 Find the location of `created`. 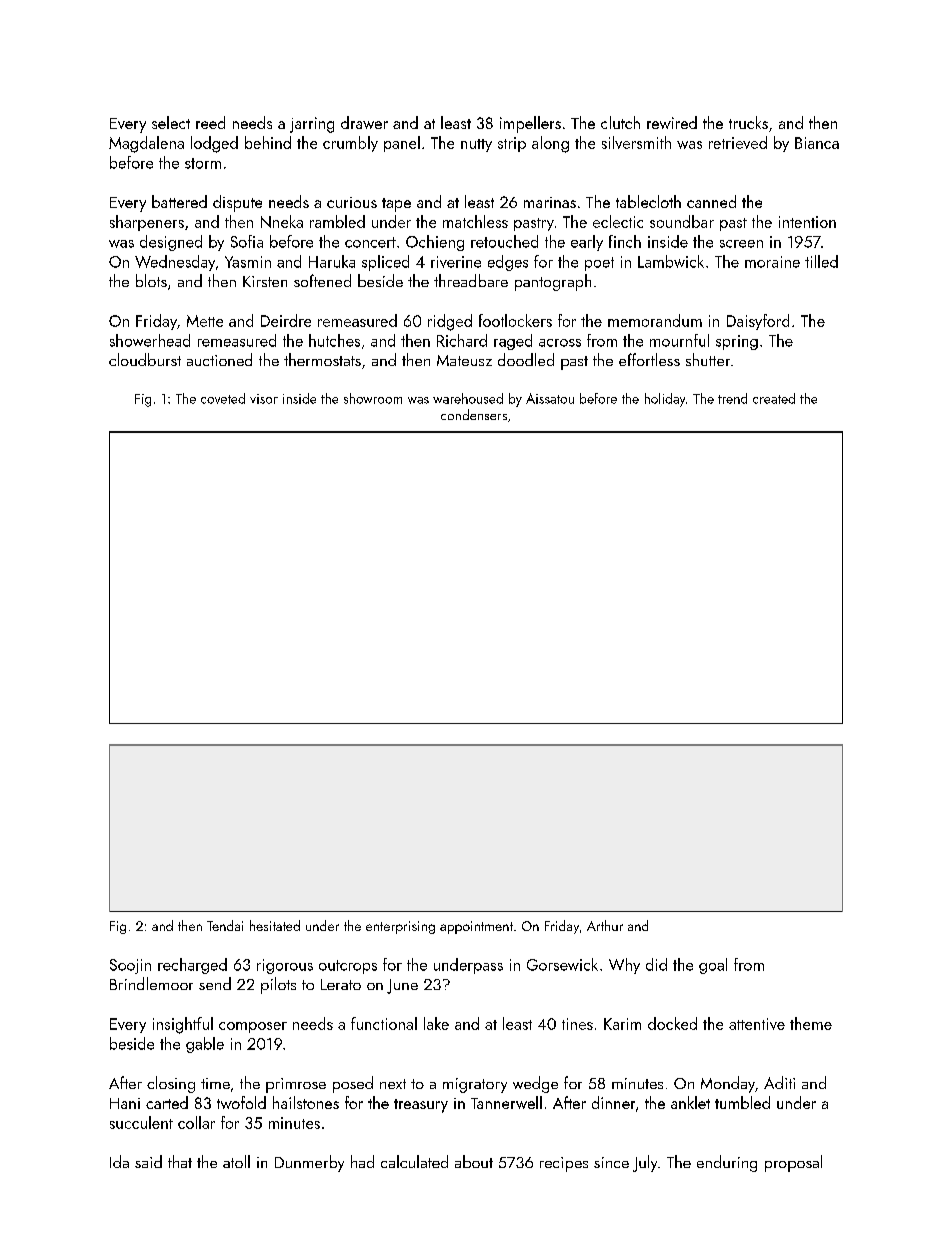

created is located at coordinates (774, 398).
